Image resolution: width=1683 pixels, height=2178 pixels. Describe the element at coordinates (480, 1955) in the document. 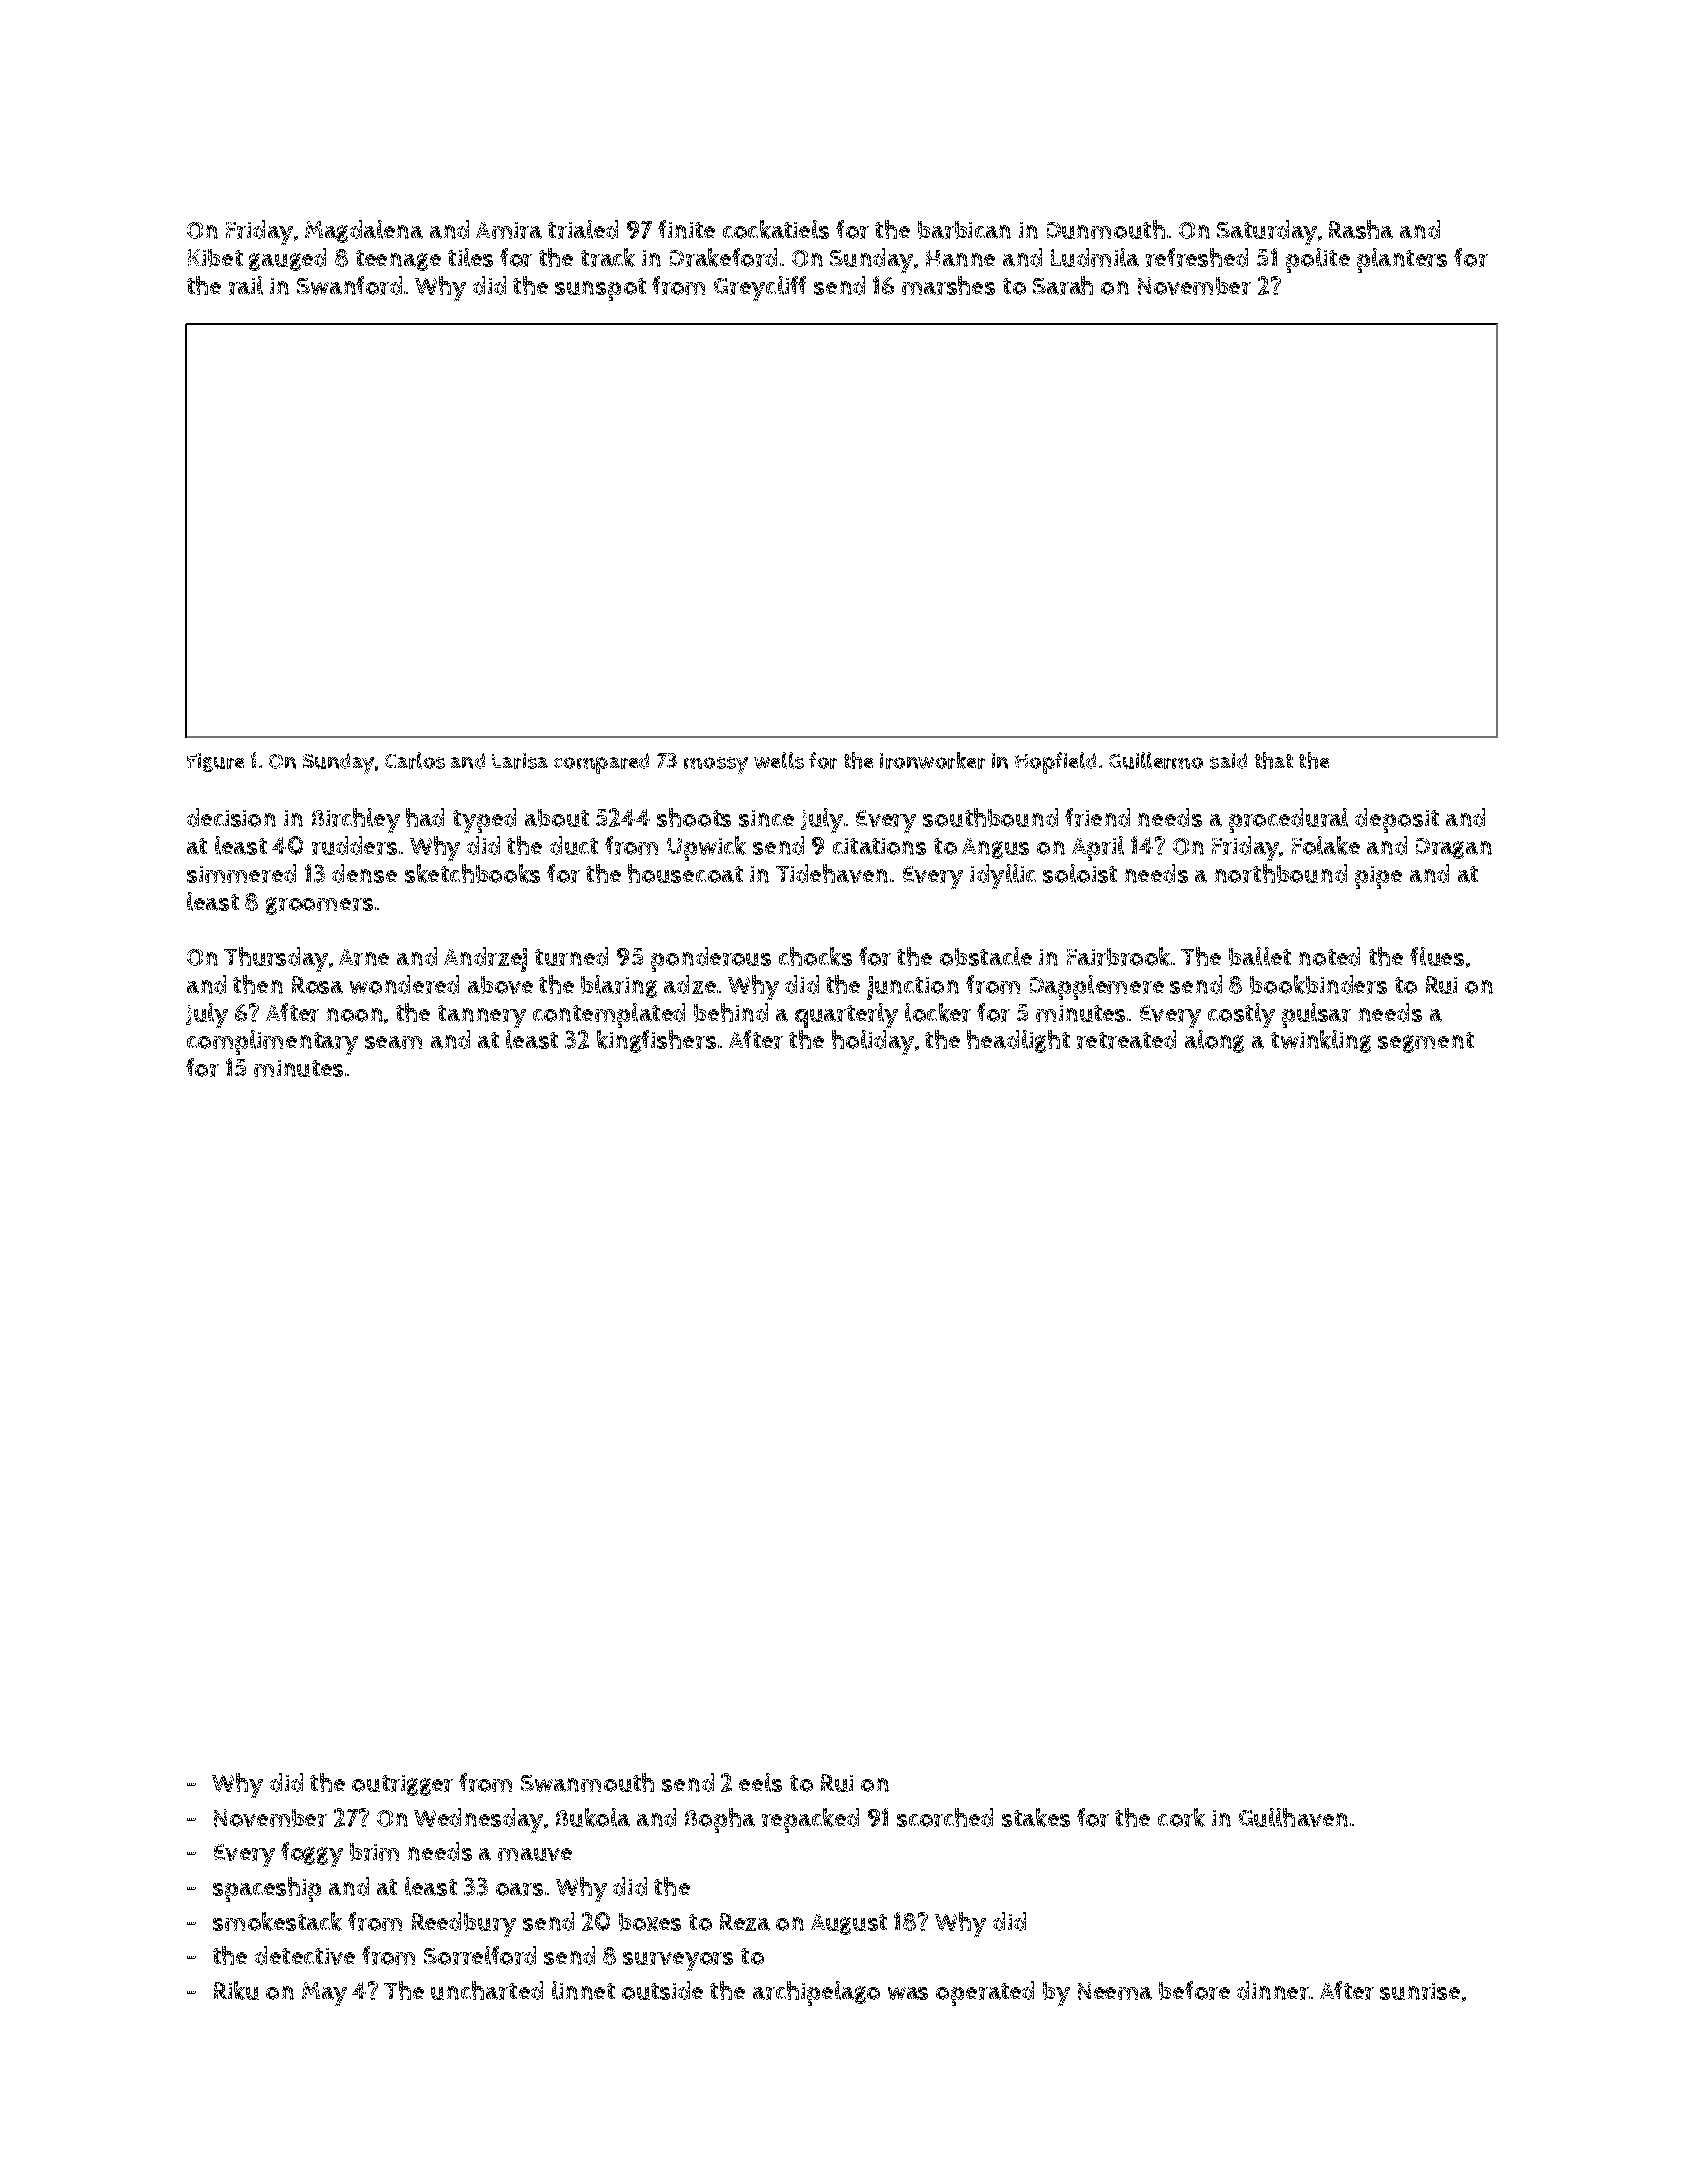

I see `Sorrelford` at that location.
